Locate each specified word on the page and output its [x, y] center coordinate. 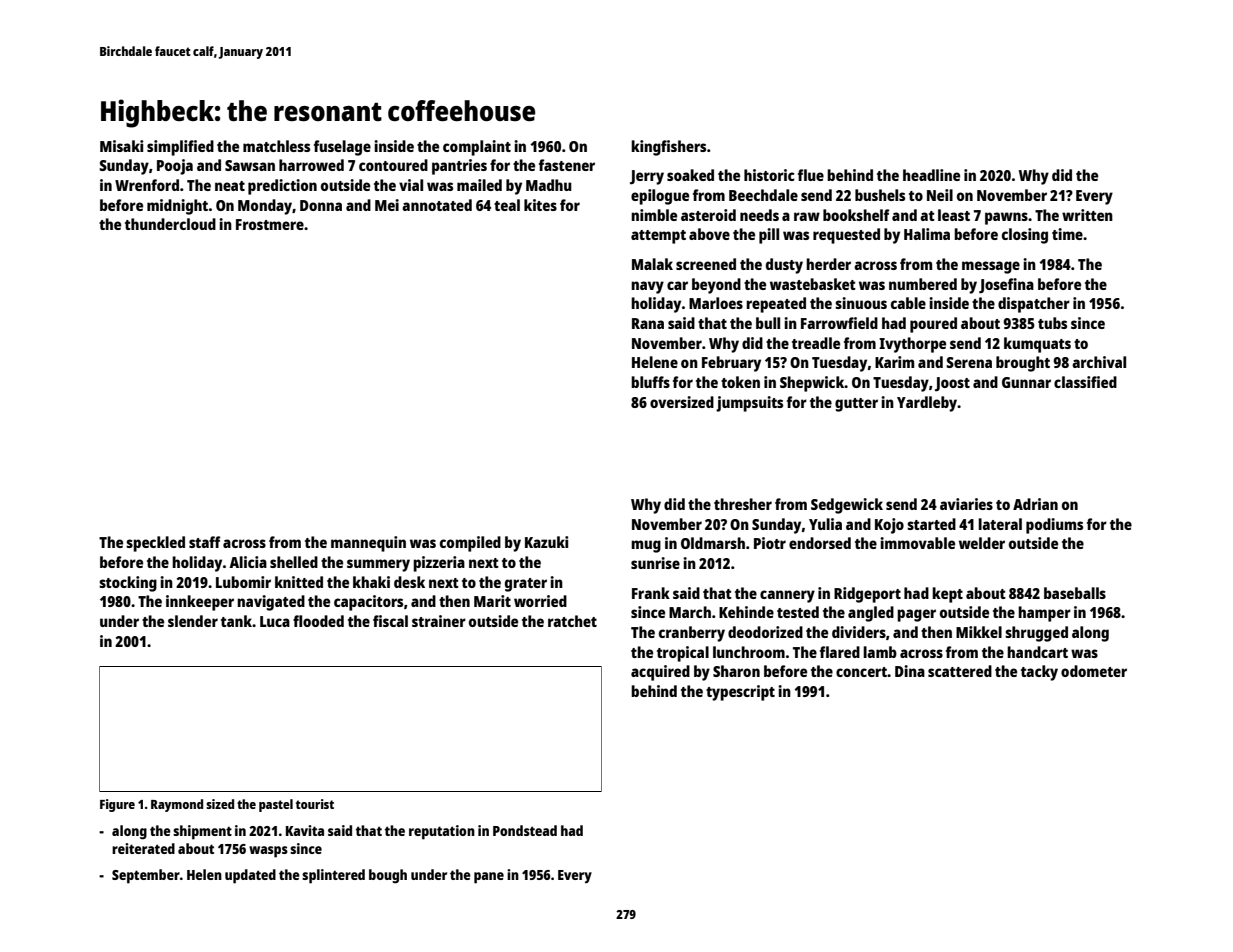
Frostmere [270, 224]
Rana [648, 323]
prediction [282, 187]
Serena [969, 362]
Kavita [305, 830]
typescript [740, 693]
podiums [1054, 526]
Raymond [177, 805]
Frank [651, 593]
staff [204, 542]
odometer [1094, 671]
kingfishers [668, 148]
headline [931, 175]
